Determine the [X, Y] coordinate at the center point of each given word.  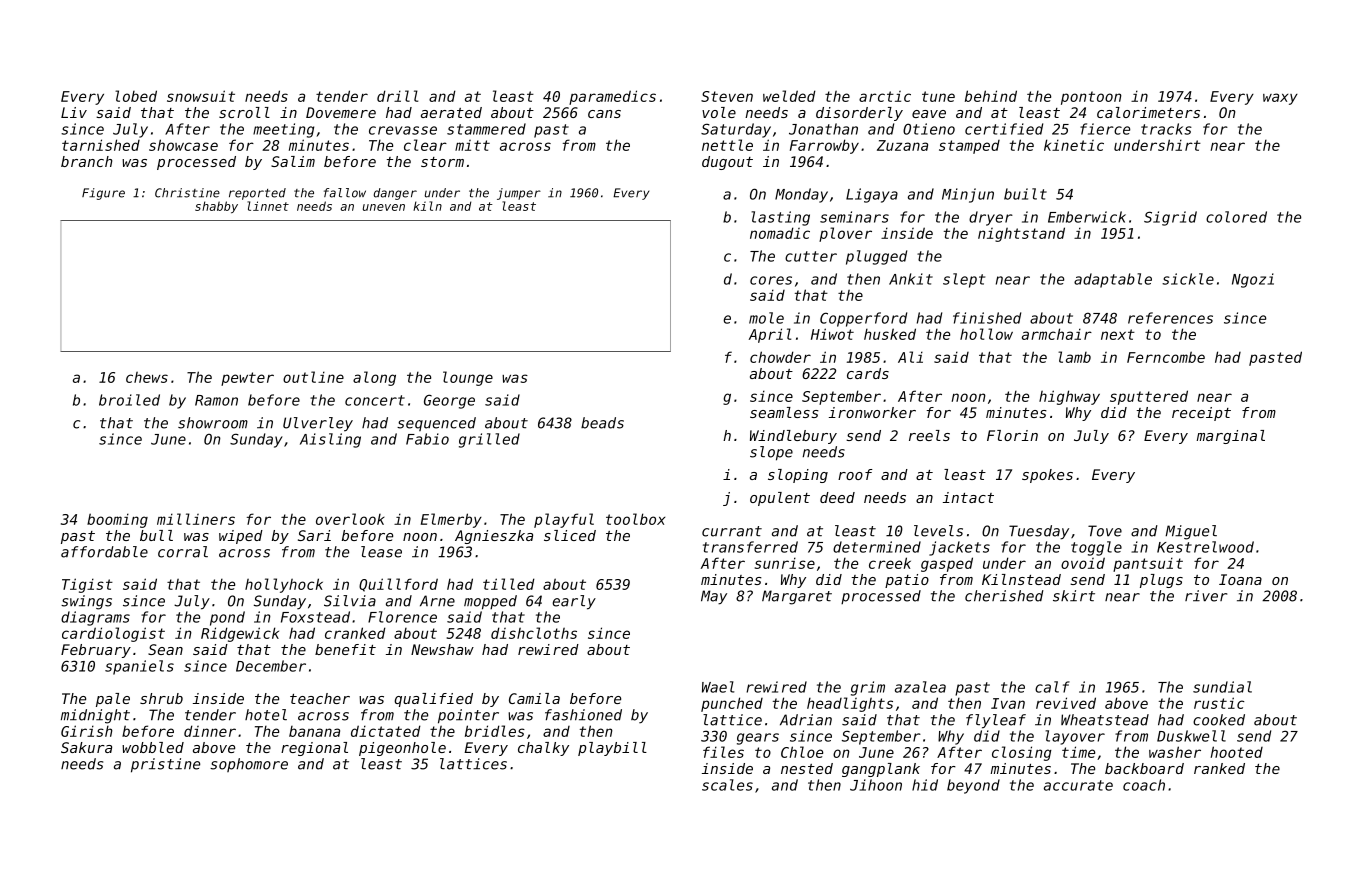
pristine [165, 765]
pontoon [1091, 98]
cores [771, 280]
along [374, 378]
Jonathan [823, 129]
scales [727, 785]
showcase [183, 145]
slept [964, 280]
